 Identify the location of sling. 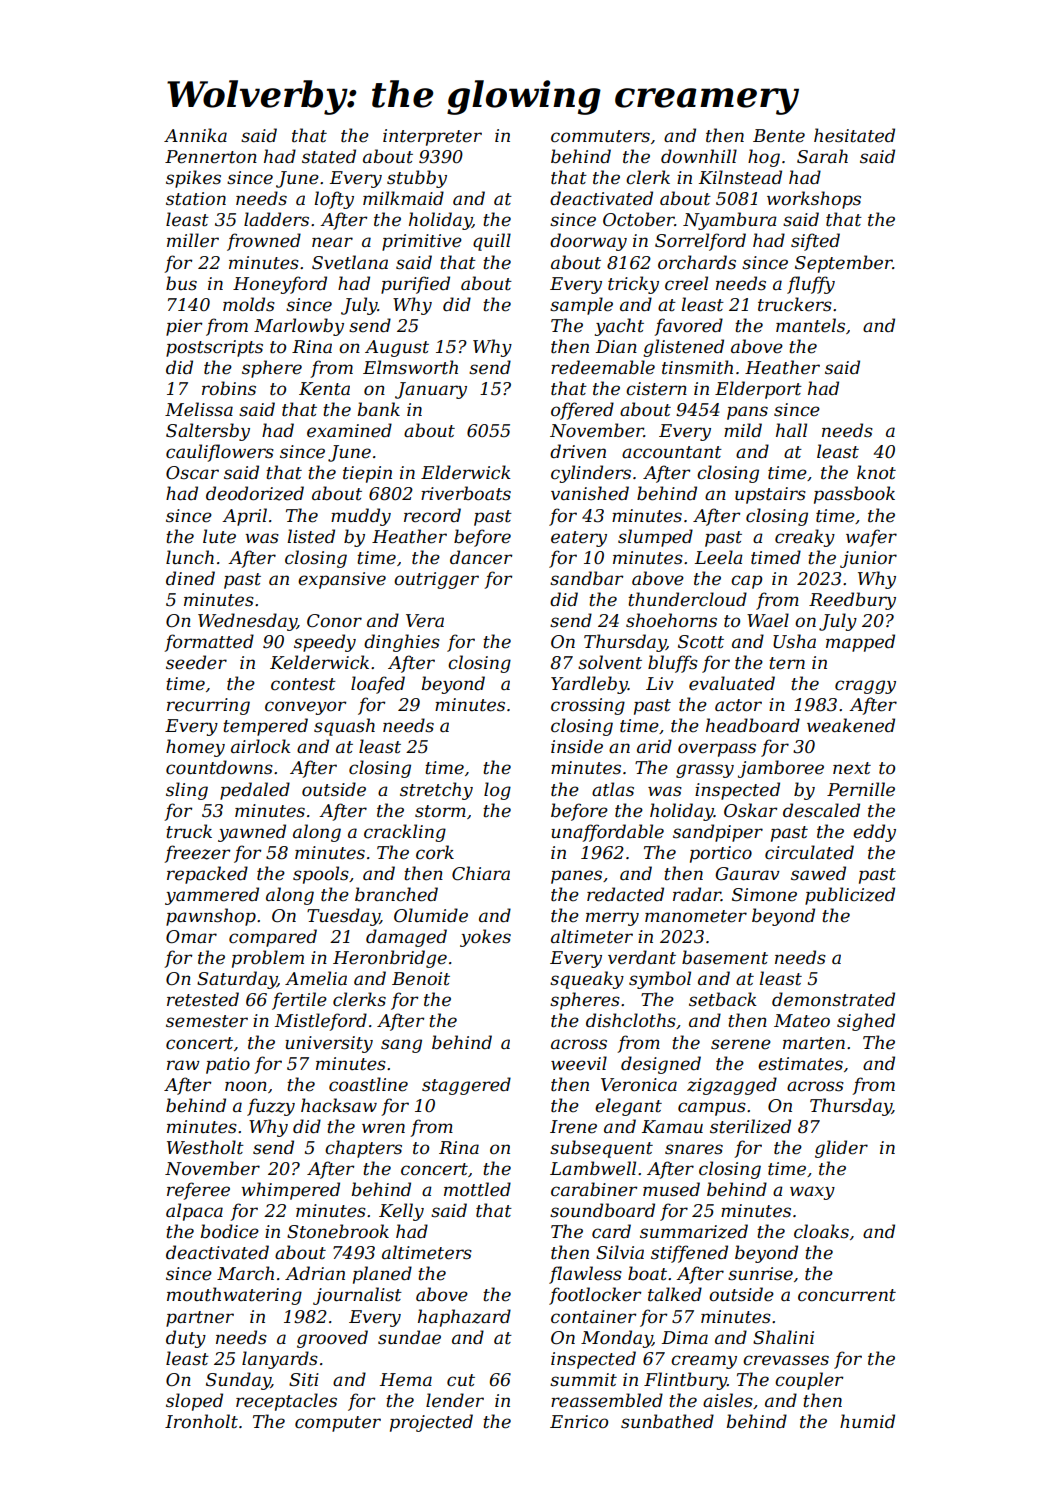
(187, 791).
